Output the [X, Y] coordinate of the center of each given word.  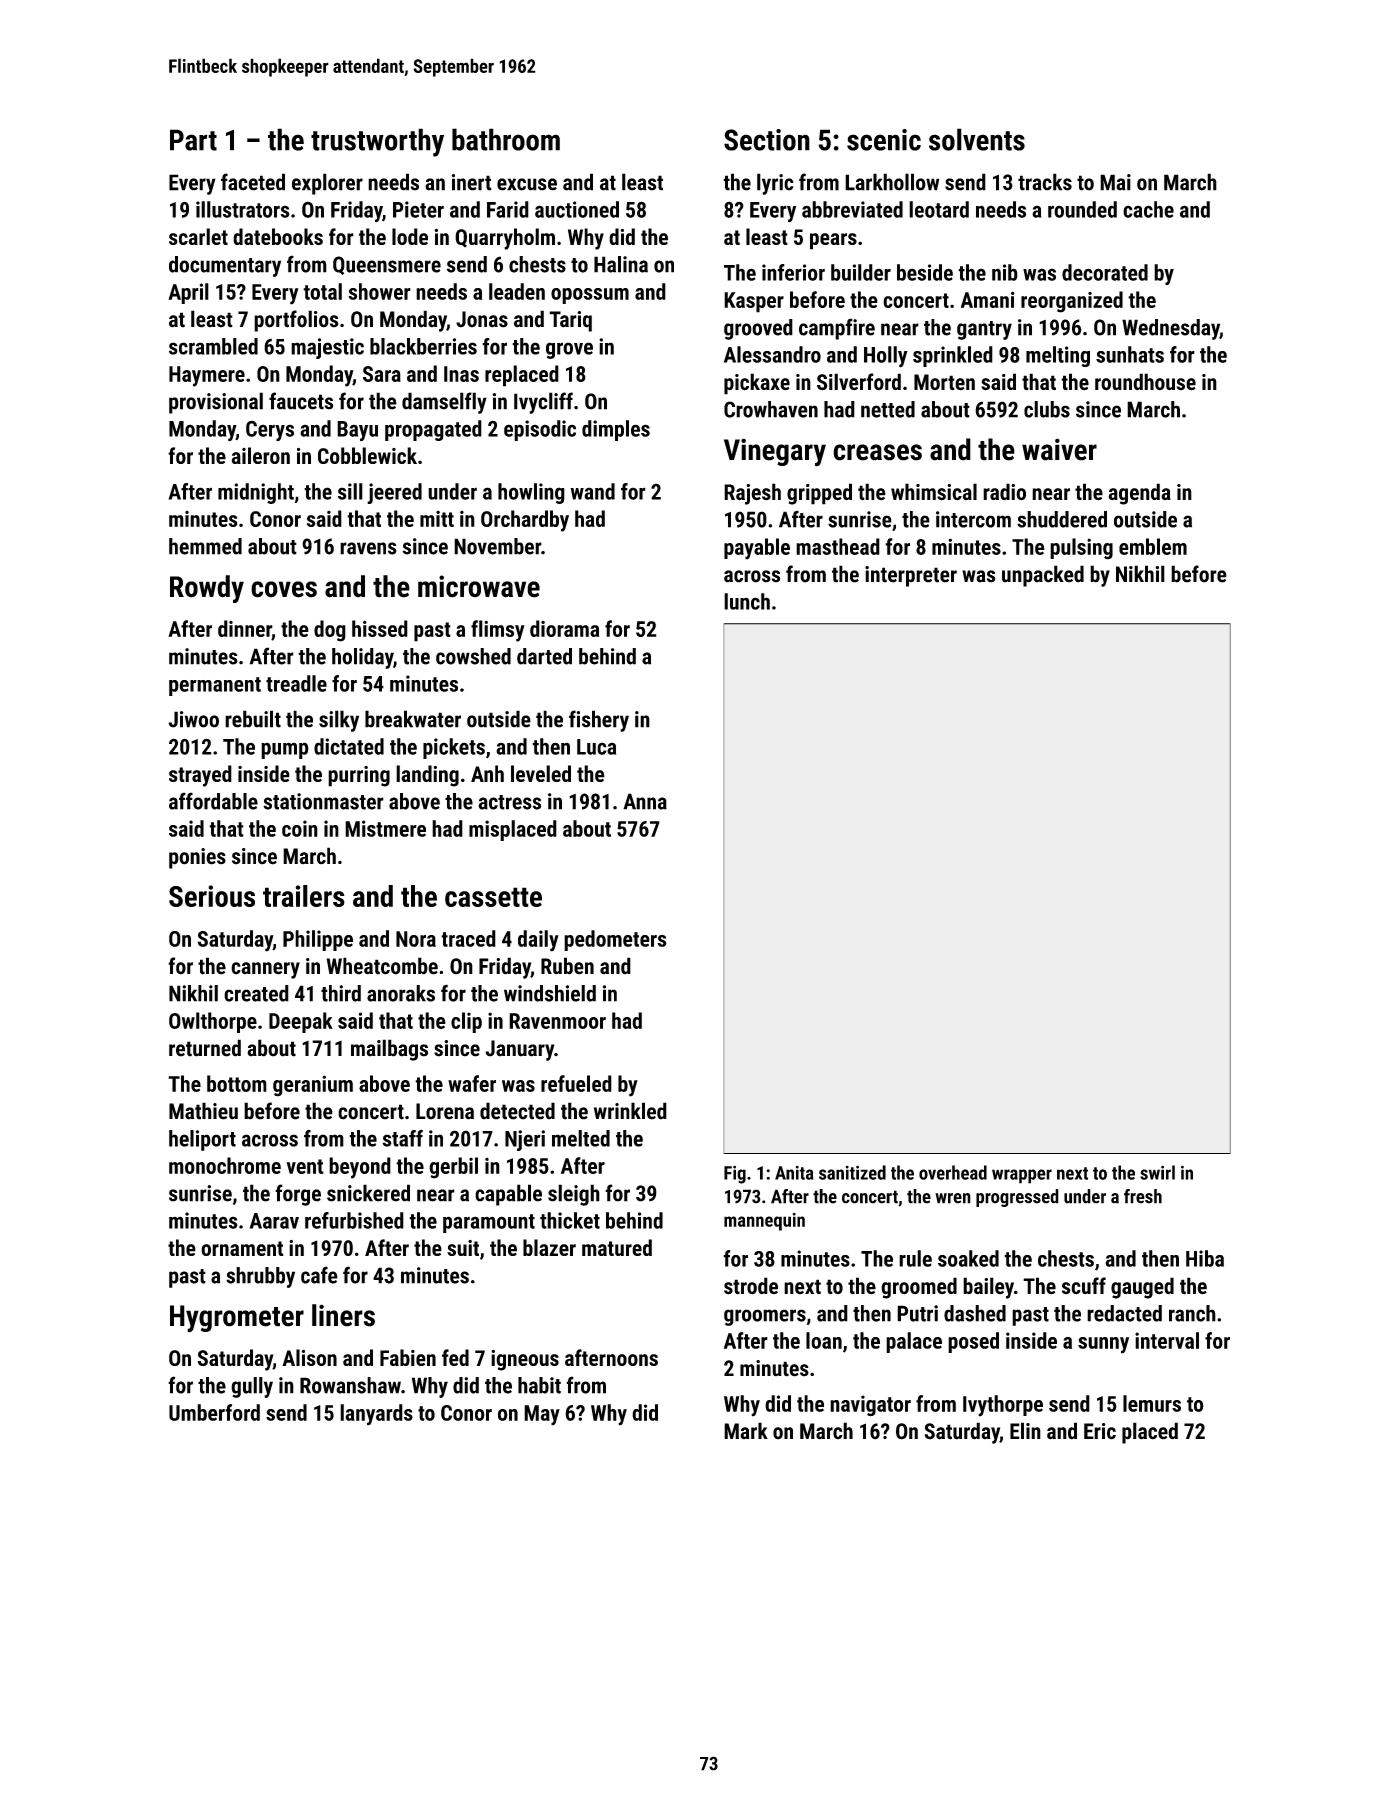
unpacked [1043, 576]
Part [193, 140]
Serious [212, 896]
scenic [884, 140]
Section [767, 140]
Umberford [214, 1412]
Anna [645, 801]
